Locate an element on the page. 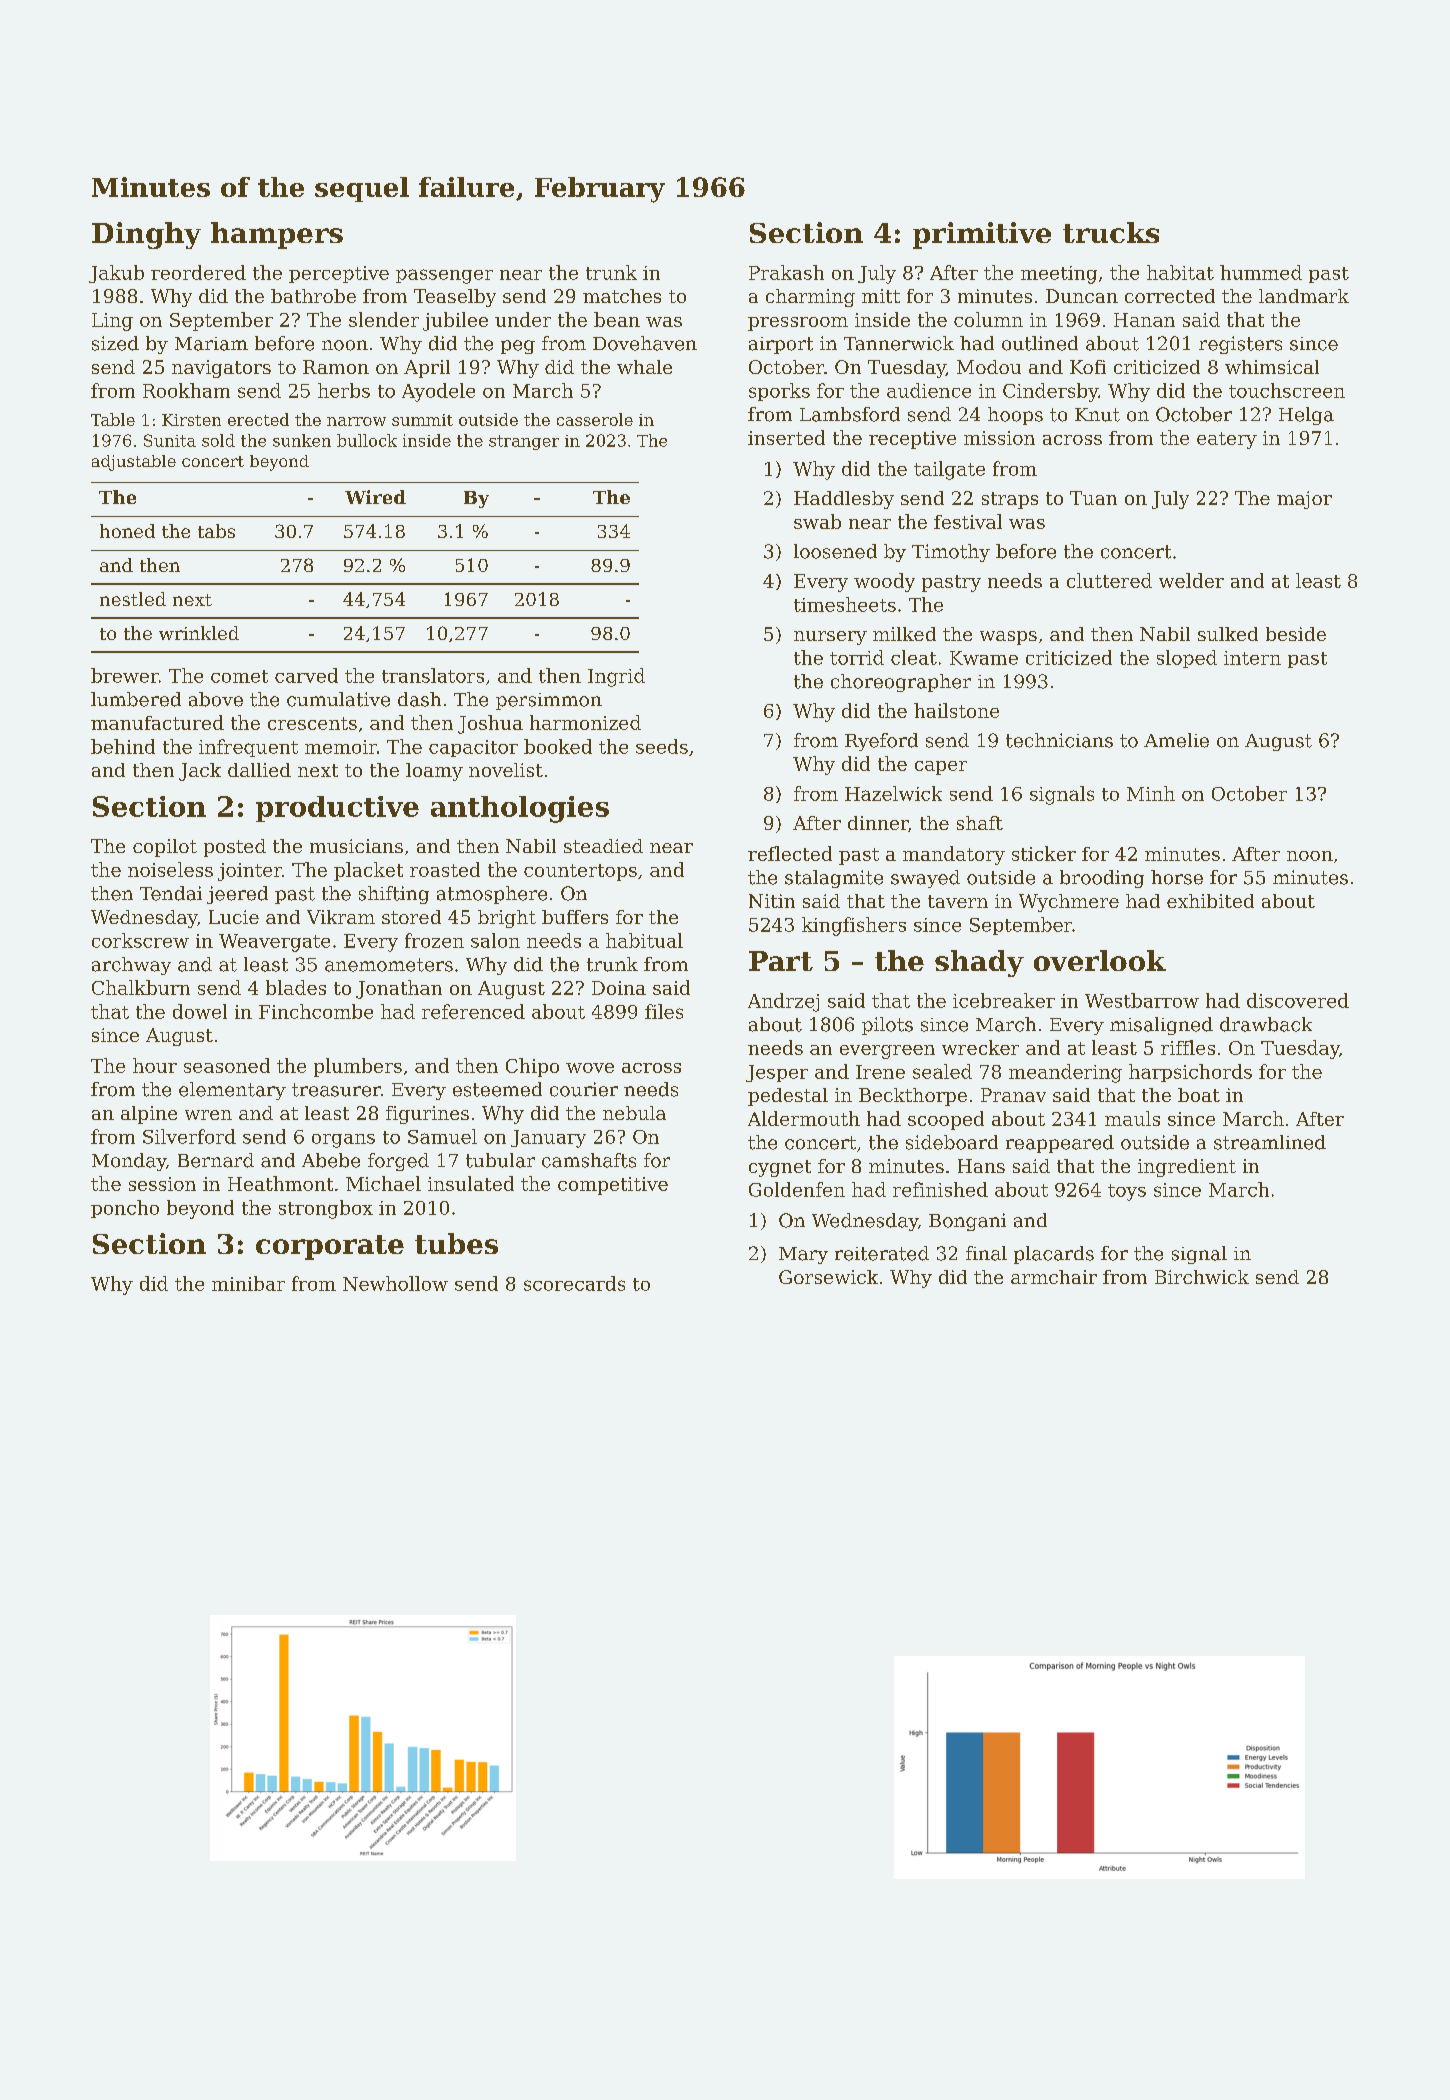  Birchwick is located at coordinates (1202, 1277).
